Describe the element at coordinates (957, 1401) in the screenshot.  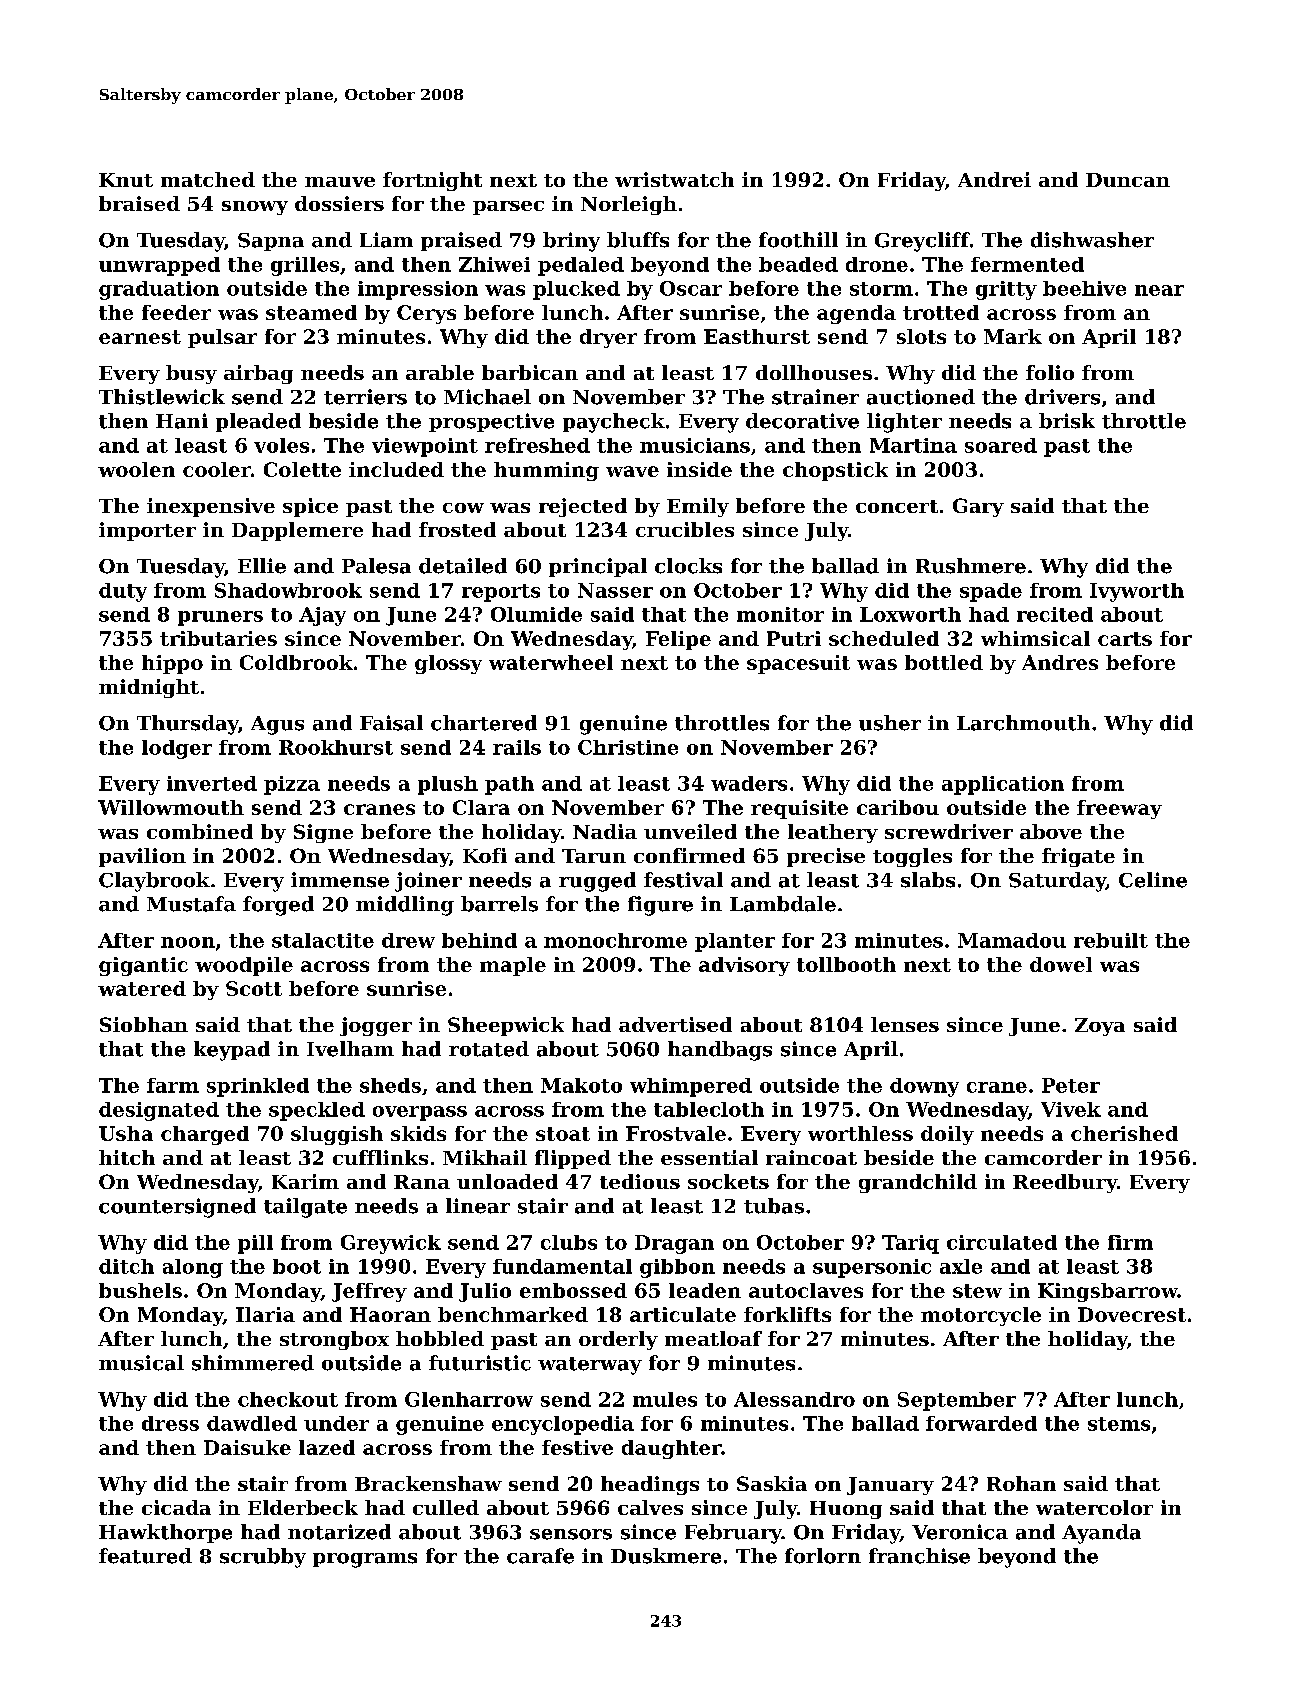
I see `September` at that location.
